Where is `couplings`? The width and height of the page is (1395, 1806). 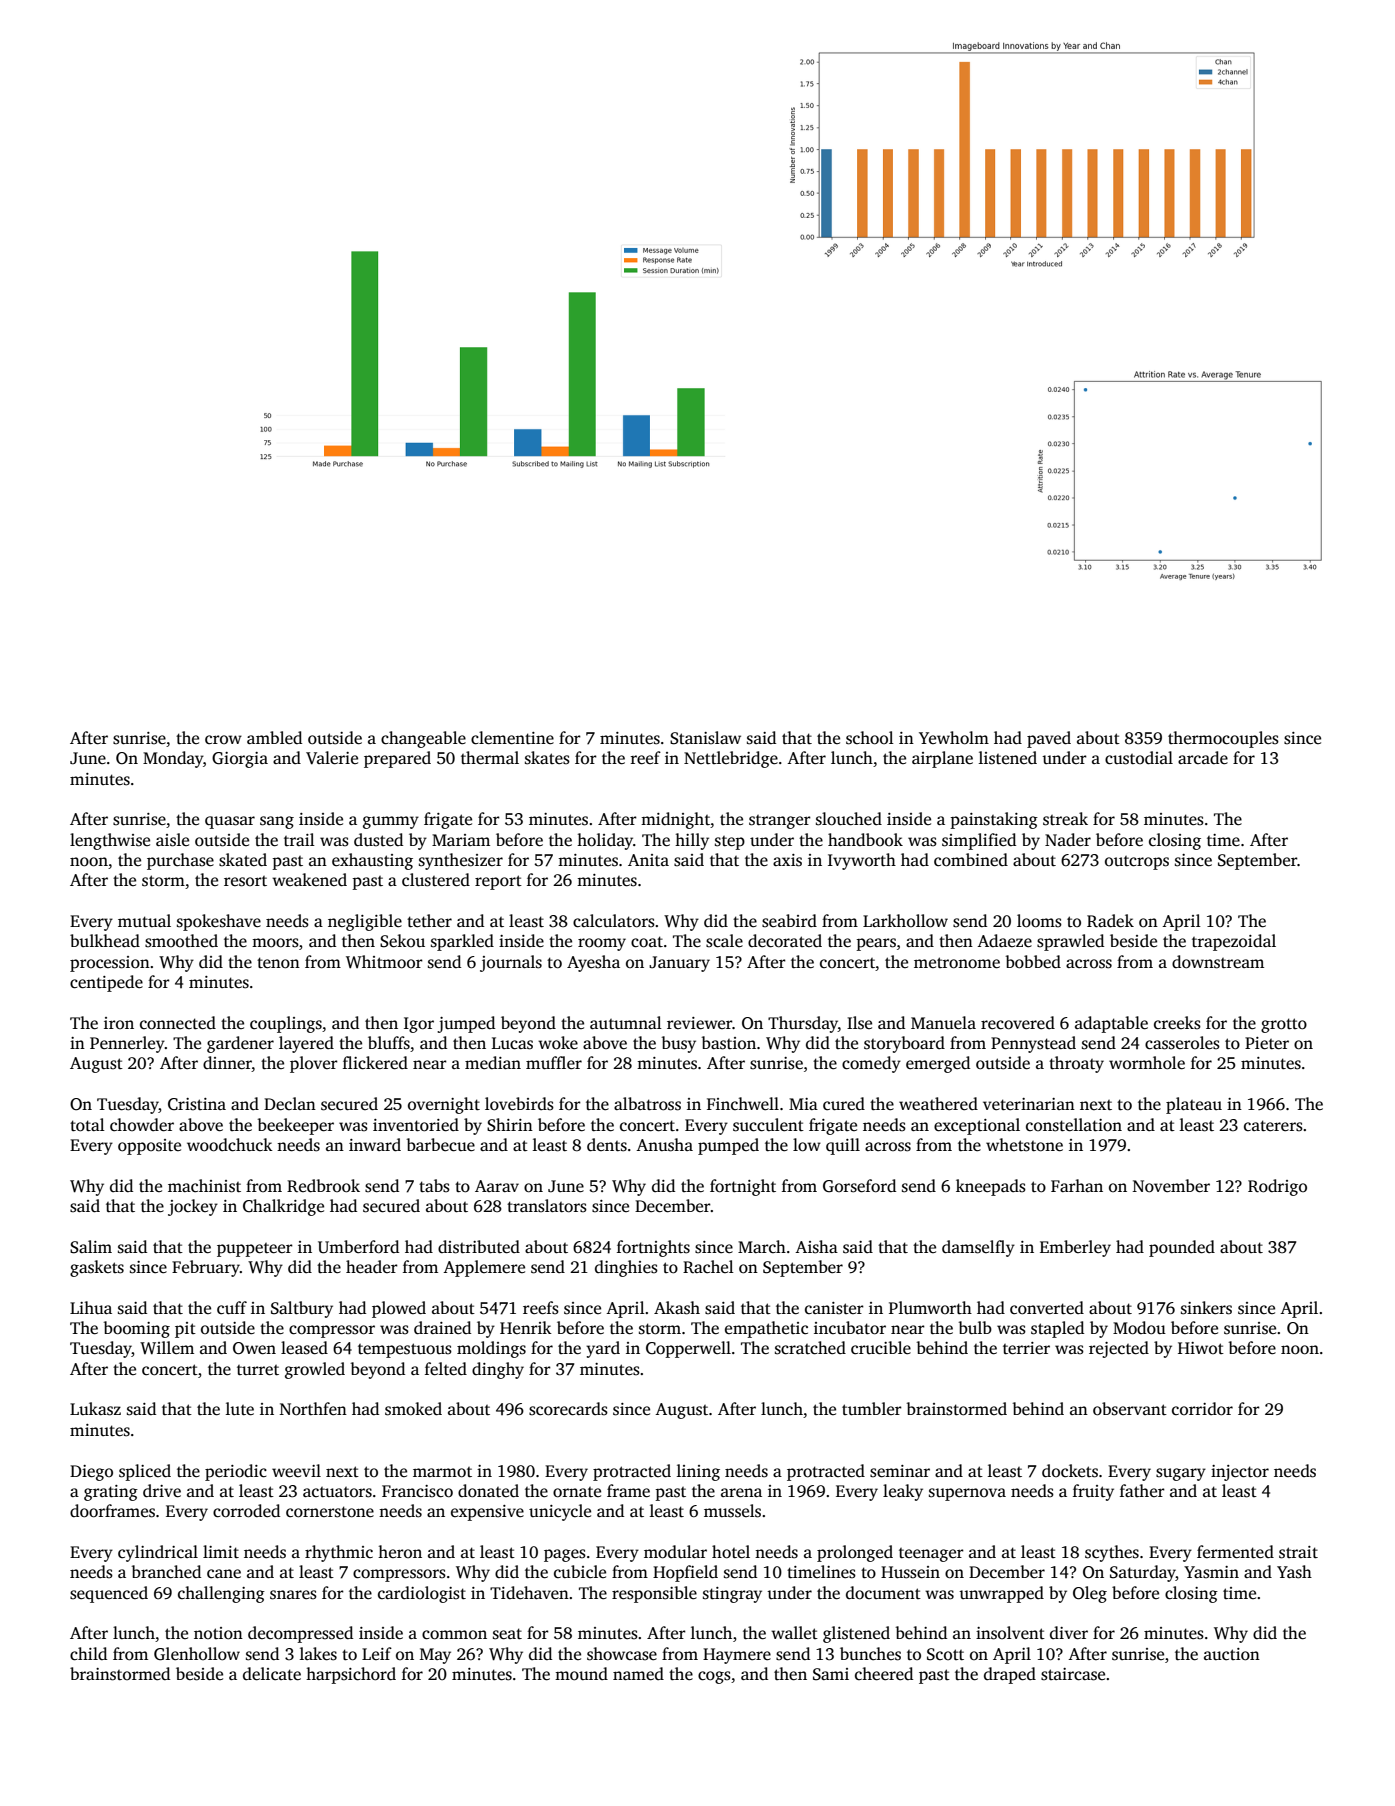 couplings is located at coordinates (286, 1024).
